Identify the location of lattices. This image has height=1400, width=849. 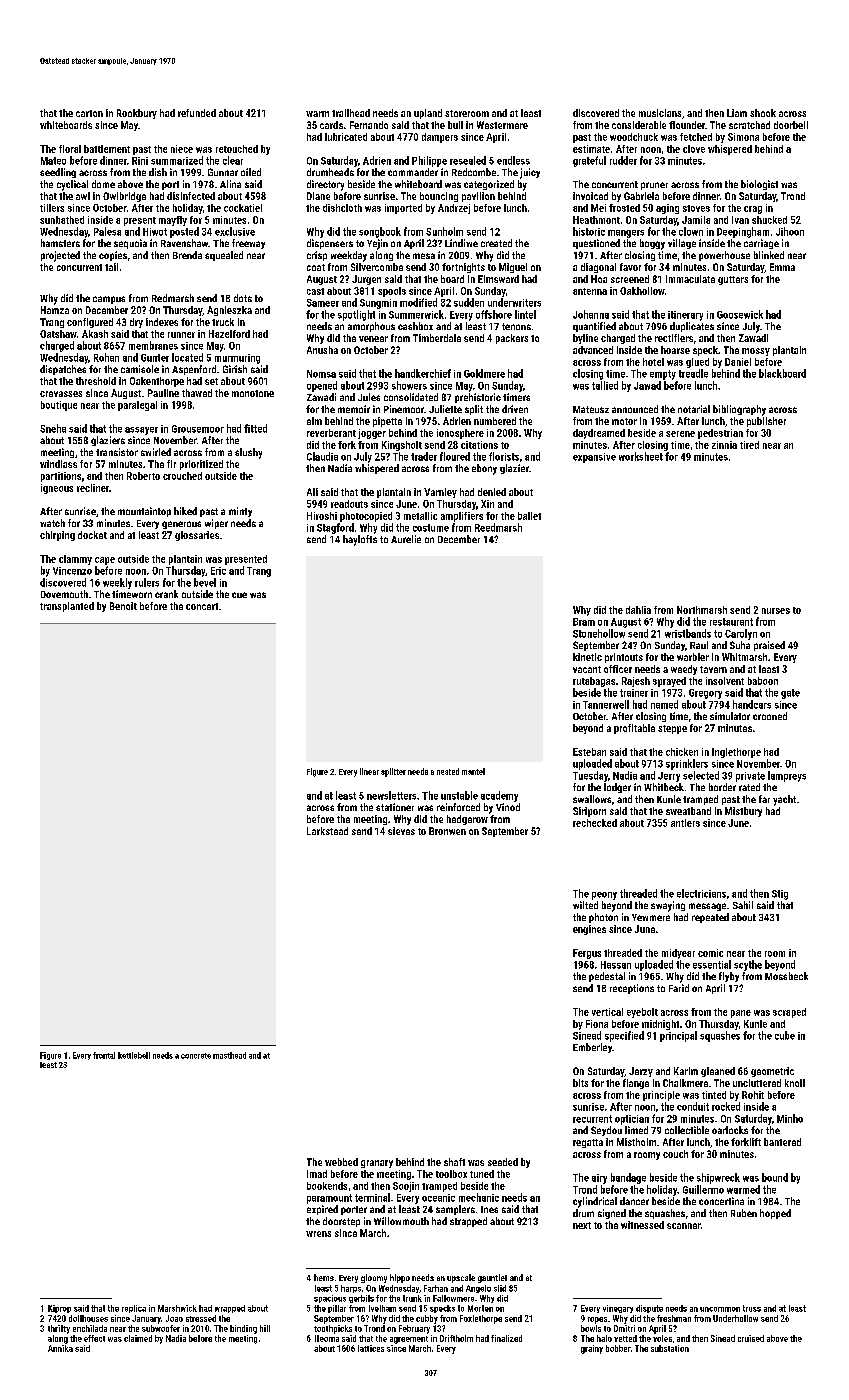
(371, 1348).
